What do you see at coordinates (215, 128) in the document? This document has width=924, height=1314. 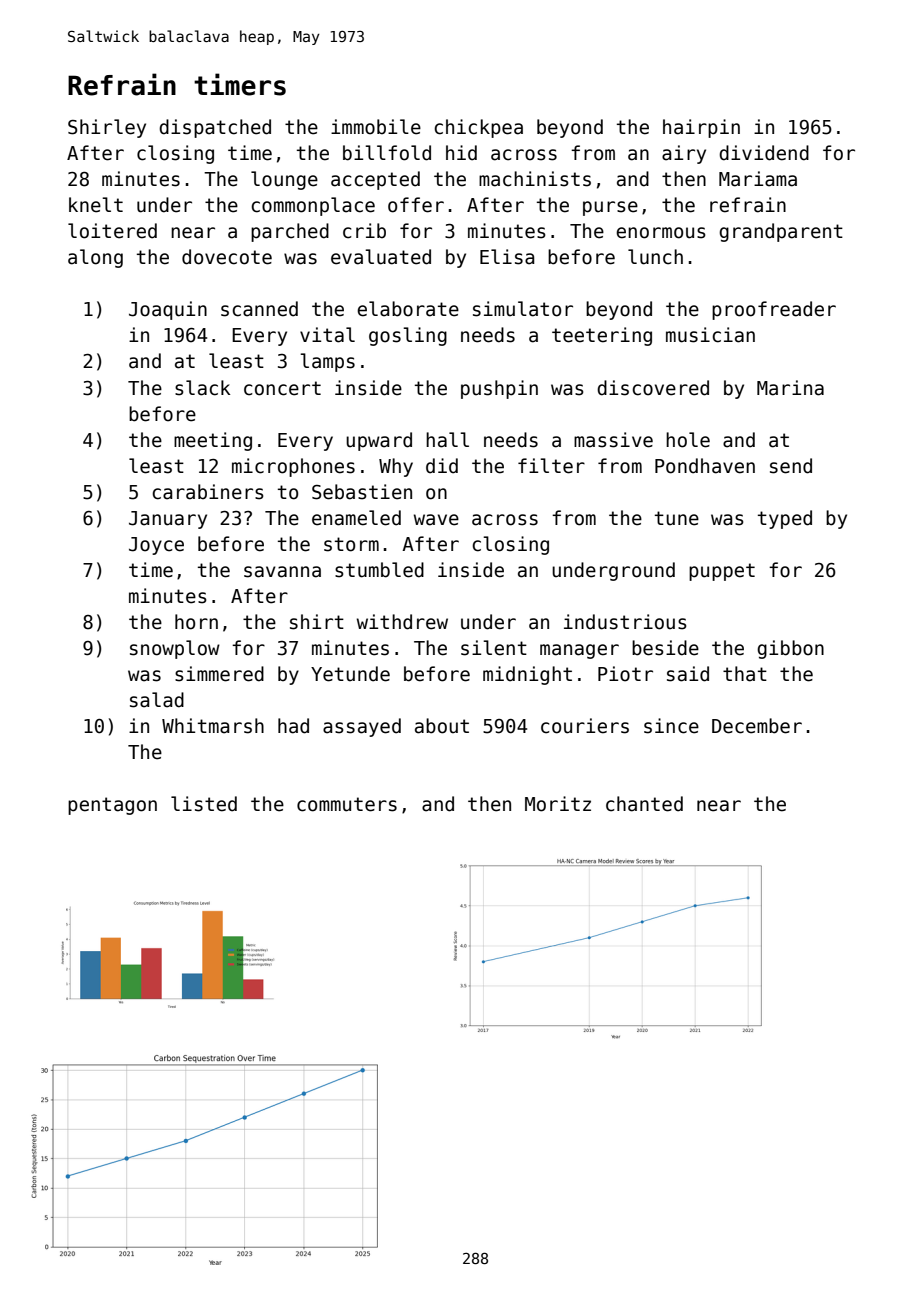 I see `dispatched` at bounding box center [215, 128].
